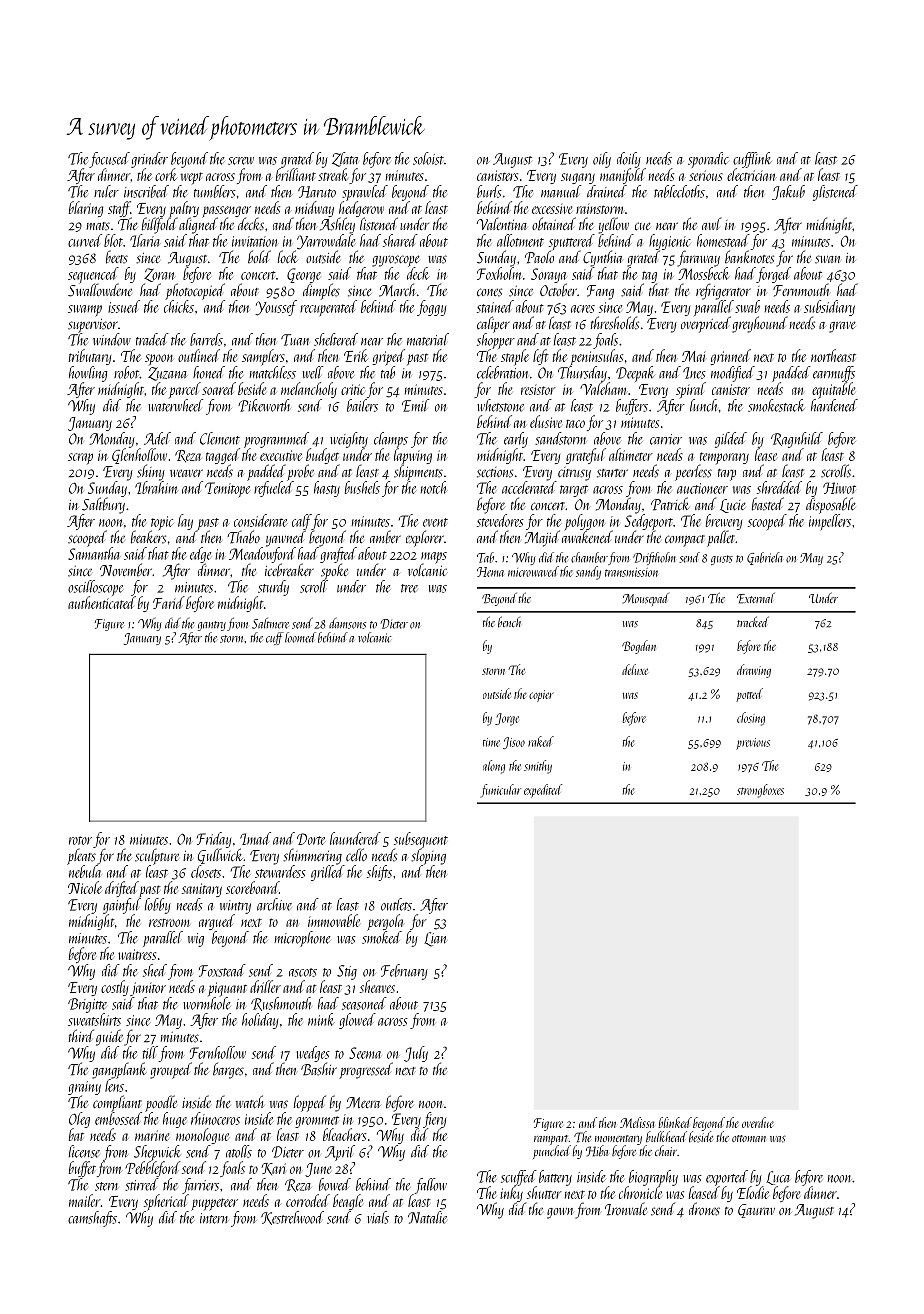 The image size is (924, 1314). I want to click on caliper, so click(493, 324).
